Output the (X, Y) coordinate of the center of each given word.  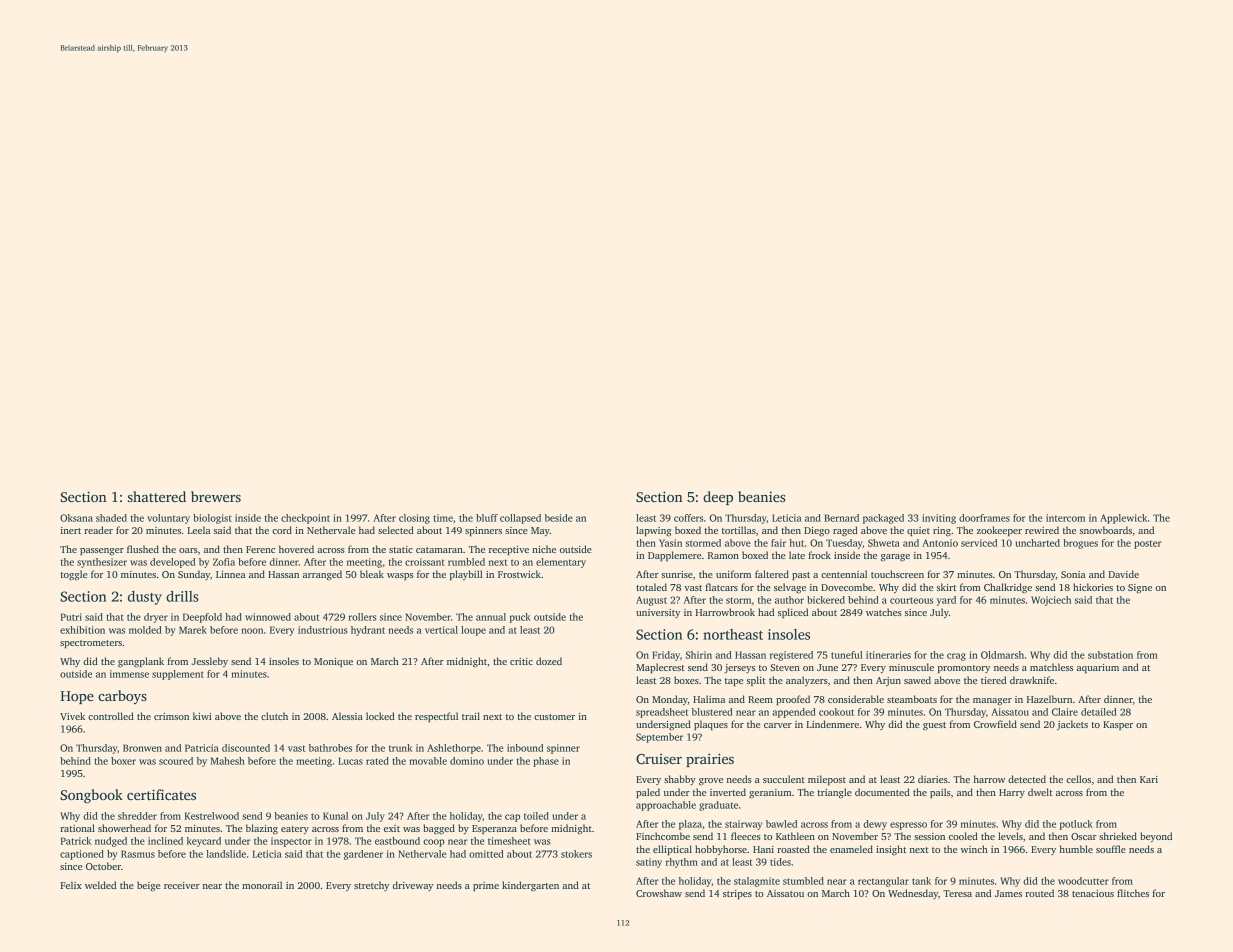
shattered (157, 496)
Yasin (670, 543)
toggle (73, 575)
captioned (82, 855)
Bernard (841, 518)
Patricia (202, 748)
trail (471, 716)
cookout (836, 712)
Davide (1124, 574)
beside (559, 518)
